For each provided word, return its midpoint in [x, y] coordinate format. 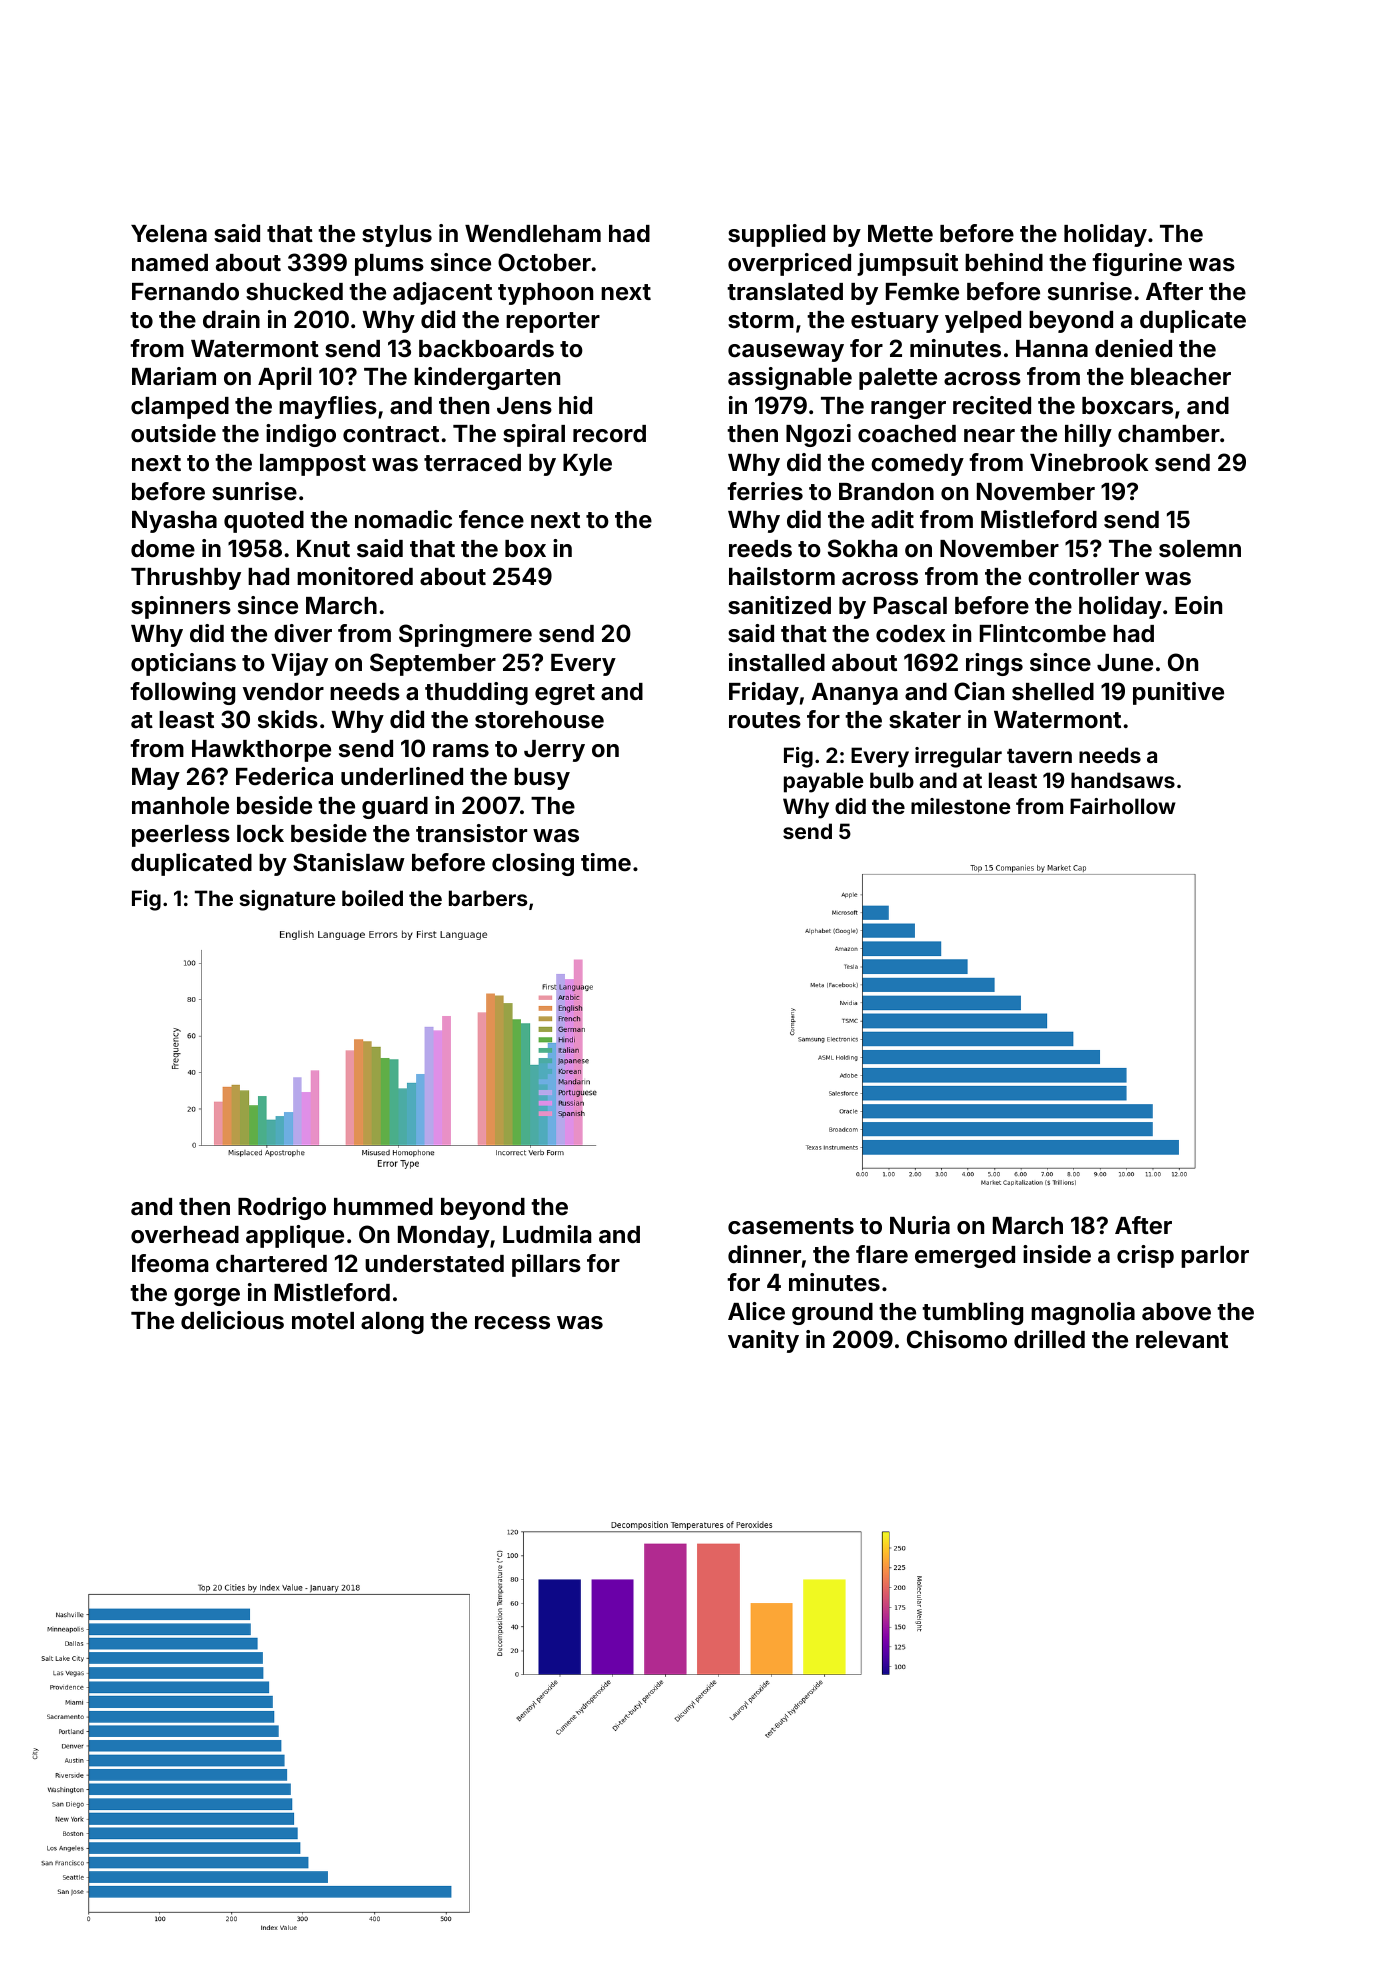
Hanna [1052, 349]
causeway [786, 353]
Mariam [174, 376]
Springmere [465, 635]
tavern [1039, 756]
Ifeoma [170, 1263]
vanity [763, 1341]
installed [777, 662]
